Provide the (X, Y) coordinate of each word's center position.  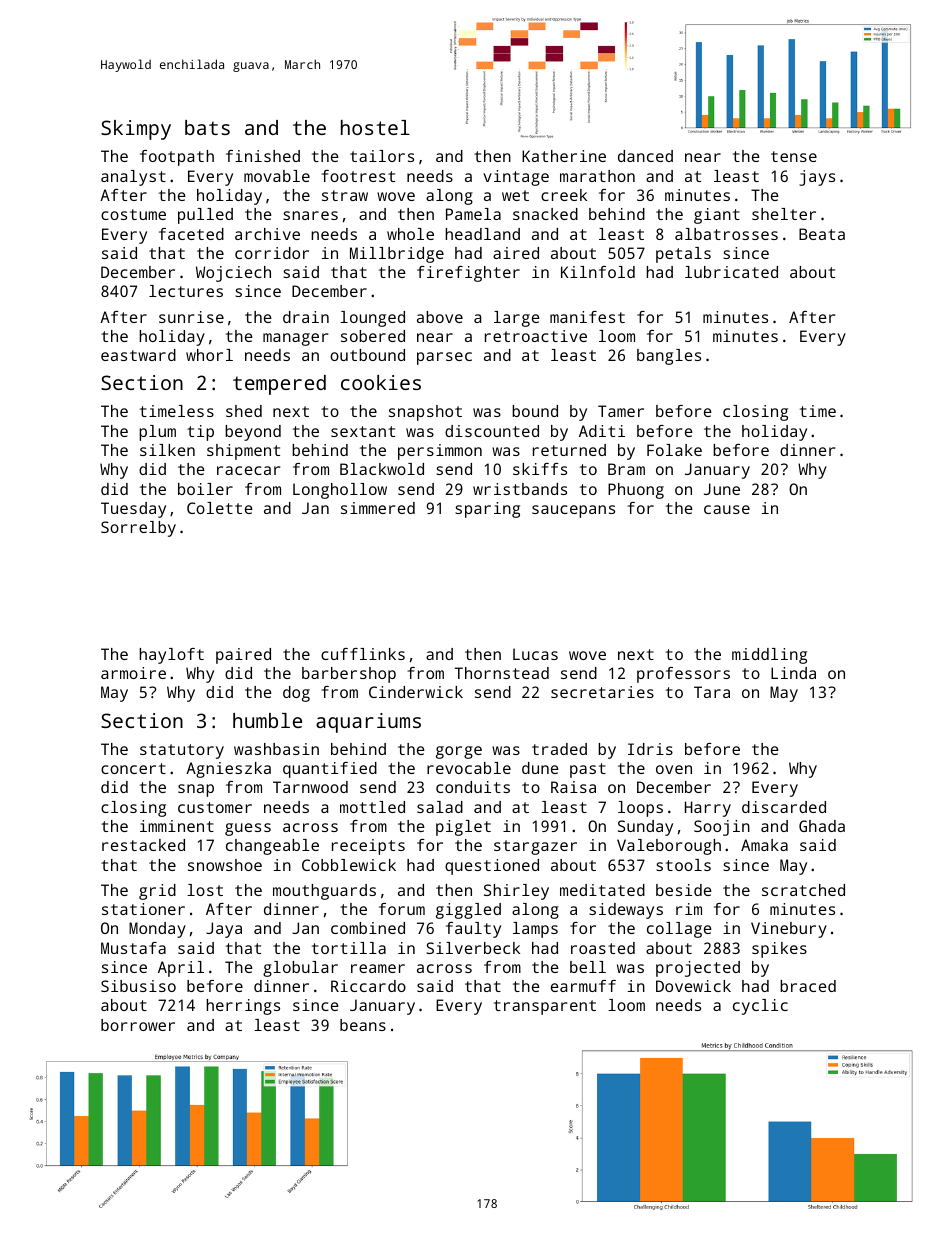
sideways (626, 911)
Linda (793, 673)
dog (296, 694)
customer (215, 807)
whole (410, 234)
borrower (138, 1025)
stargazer (535, 847)
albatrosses (726, 234)
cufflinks (363, 654)
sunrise (191, 317)
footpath (177, 158)
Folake (674, 450)
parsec (444, 358)
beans (363, 1025)
